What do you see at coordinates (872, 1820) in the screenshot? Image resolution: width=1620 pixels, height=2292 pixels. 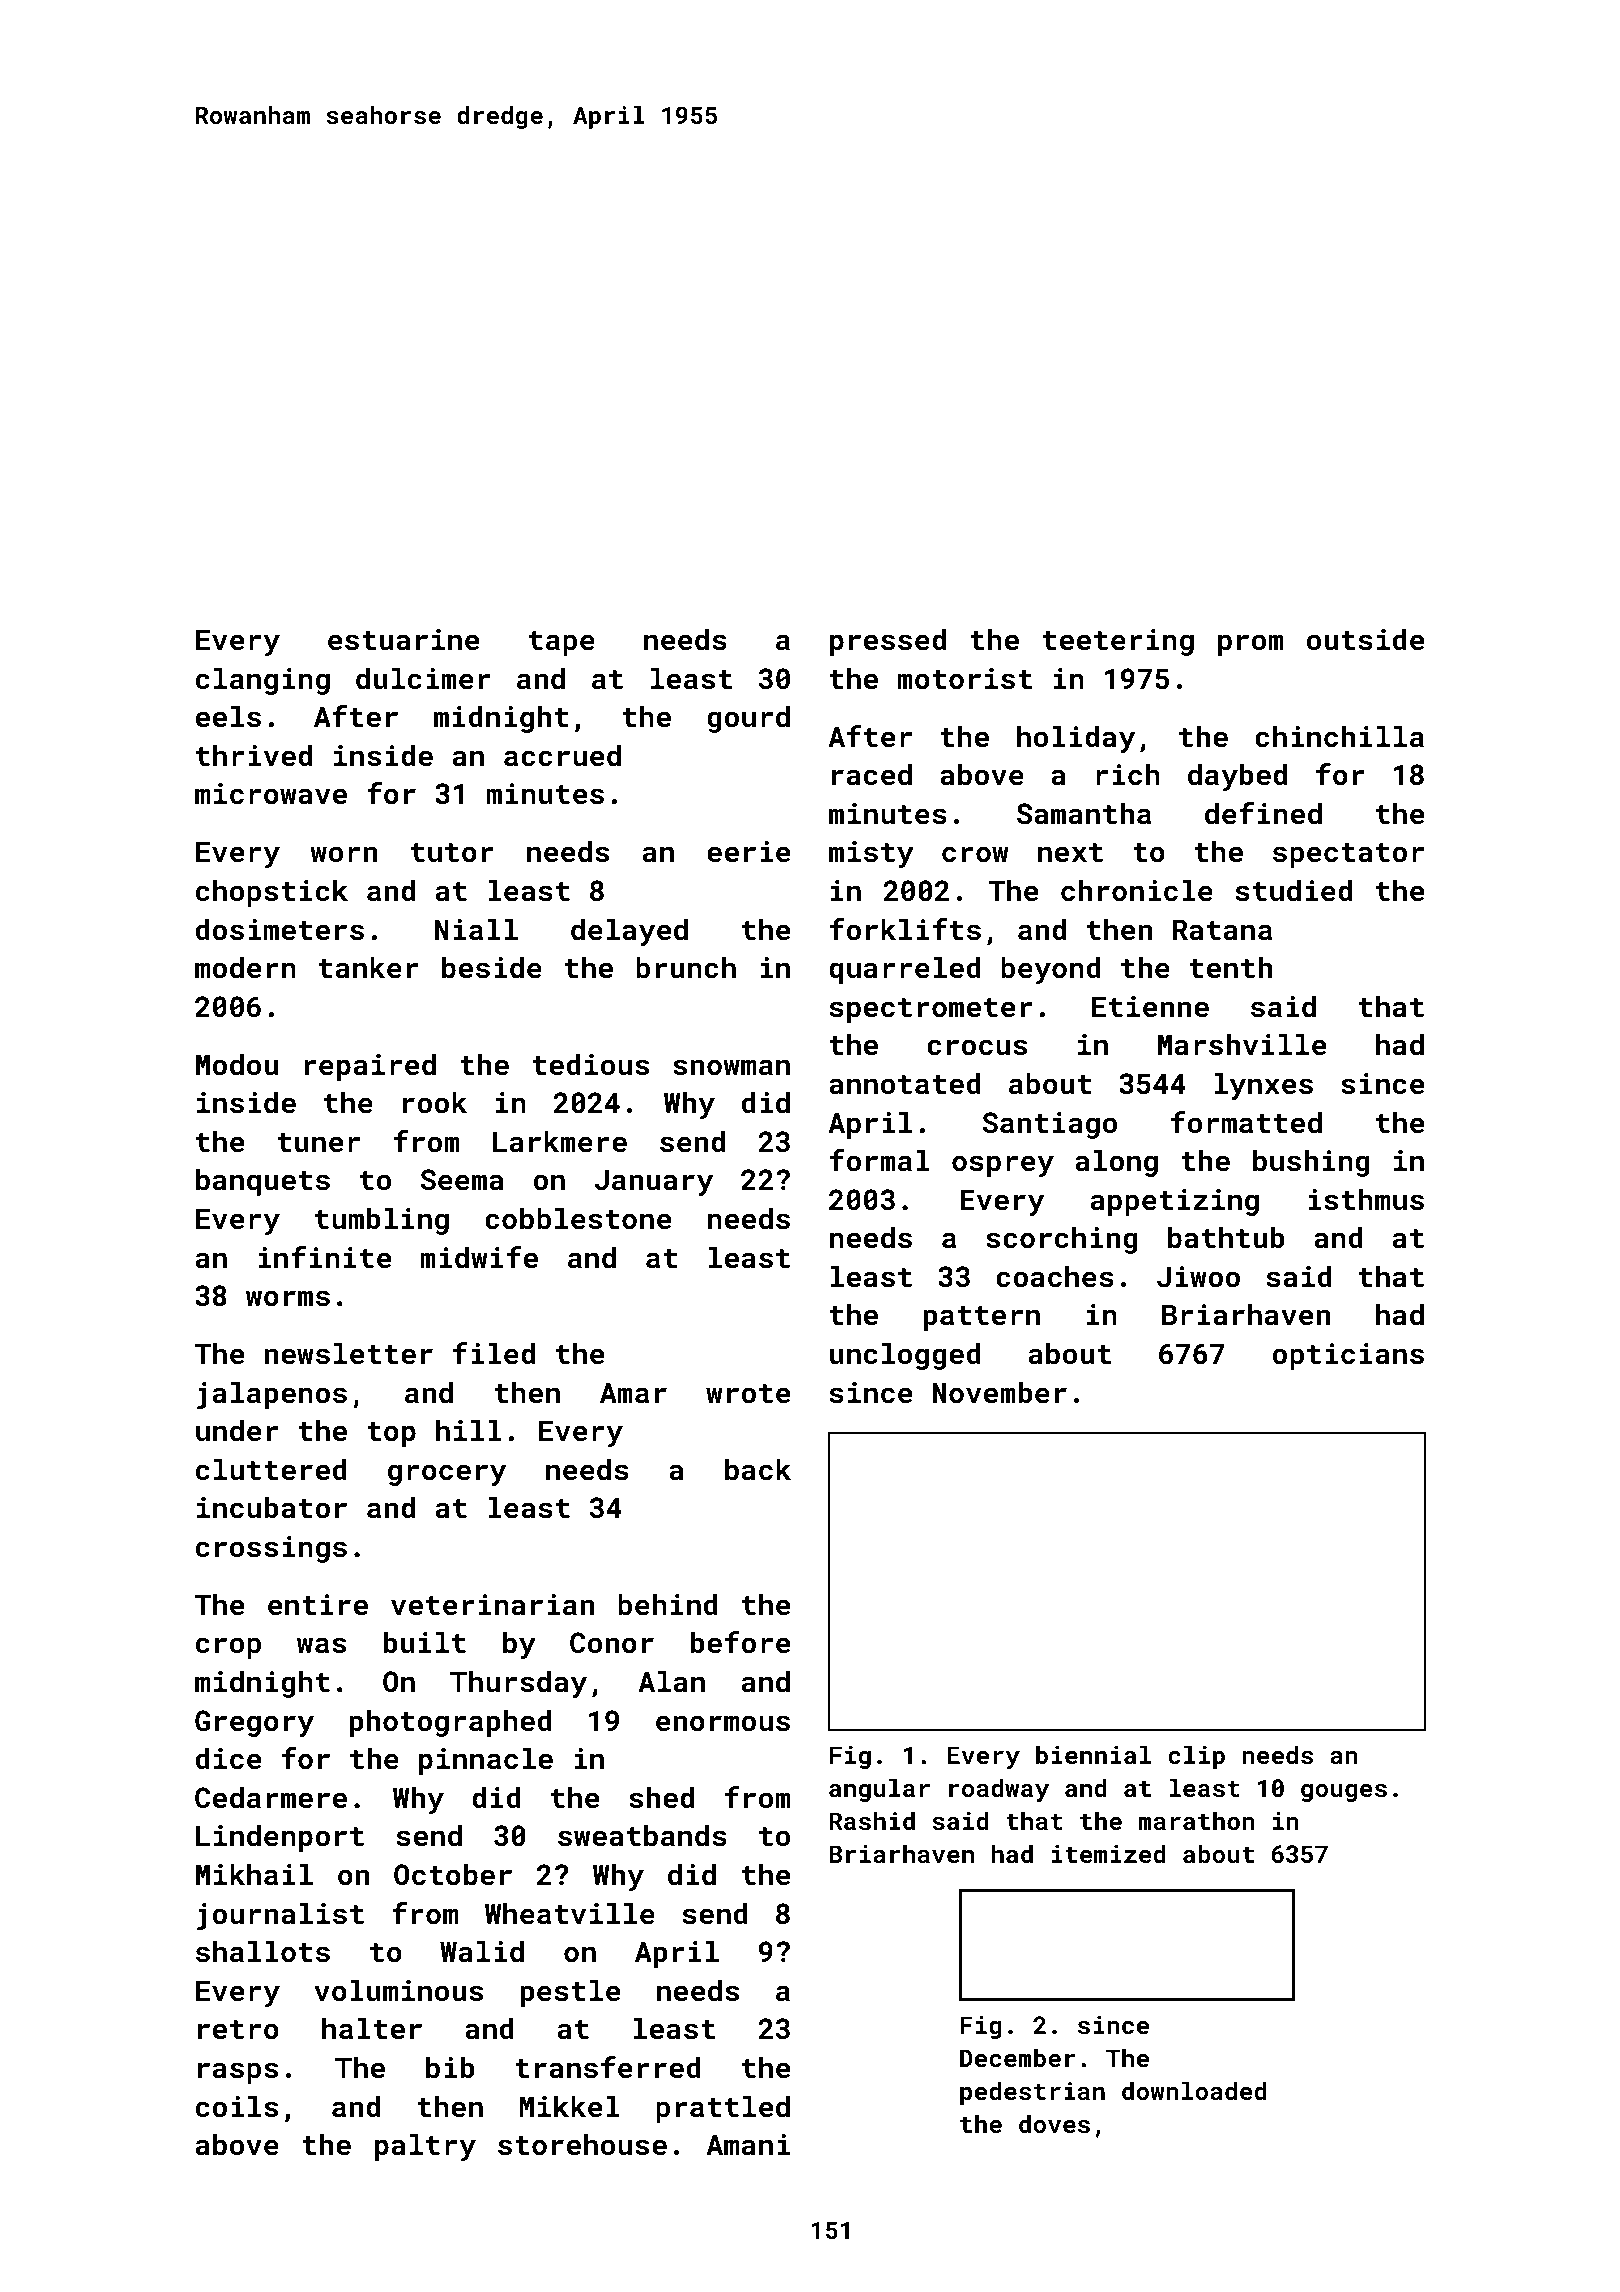 I see `Rashid` at bounding box center [872, 1820].
